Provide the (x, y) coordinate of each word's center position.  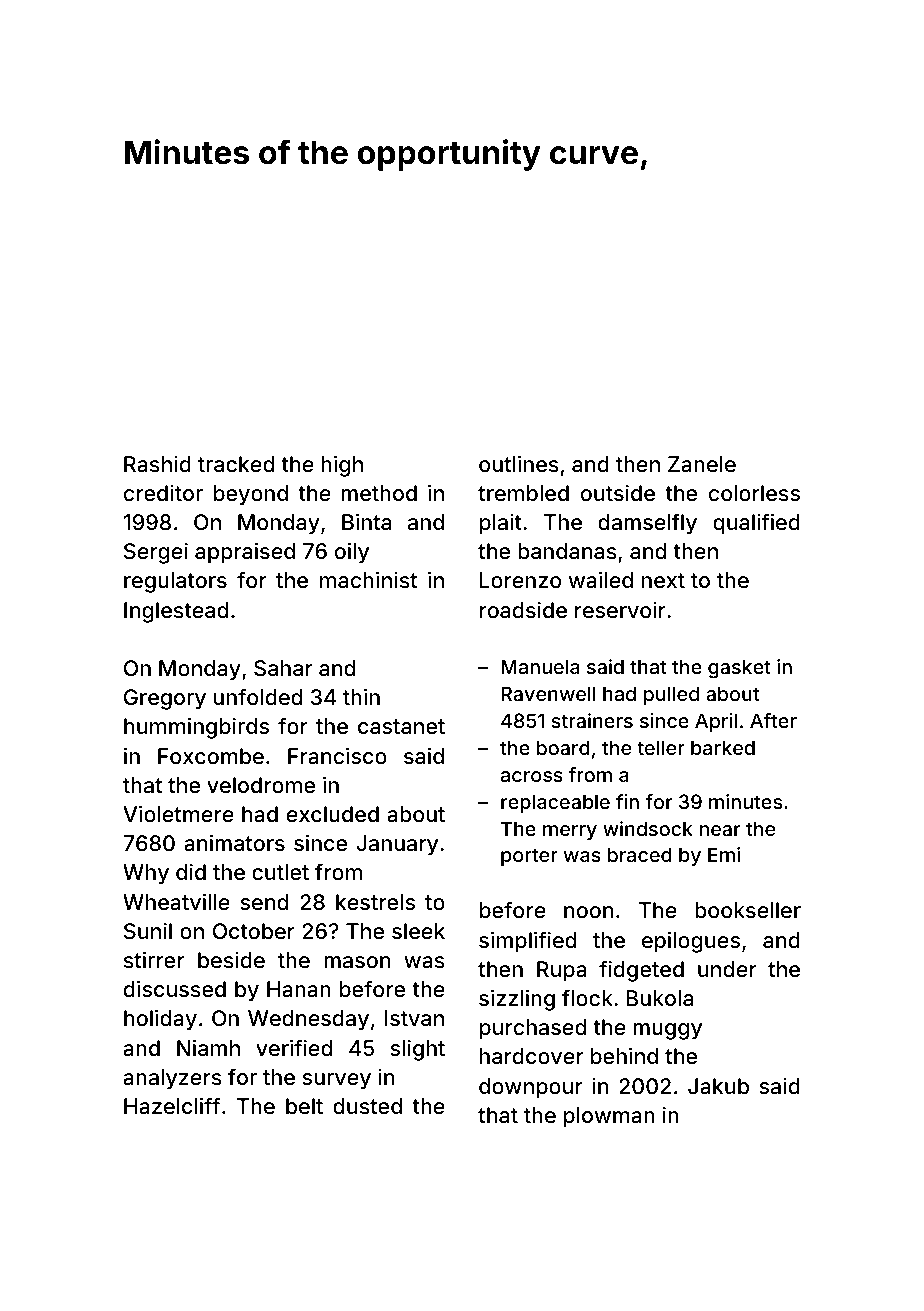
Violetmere (178, 814)
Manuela (540, 666)
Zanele (702, 464)
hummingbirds (196, 728)
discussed (175, 989)
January (397, 845)
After (773, 720)
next (663, 580)
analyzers (172, 1079)
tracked (236, 464)
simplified (527, 942)
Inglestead (176, 612)
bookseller (748, 910)
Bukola (659, 998)
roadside (523, 610)
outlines (519, 464)
